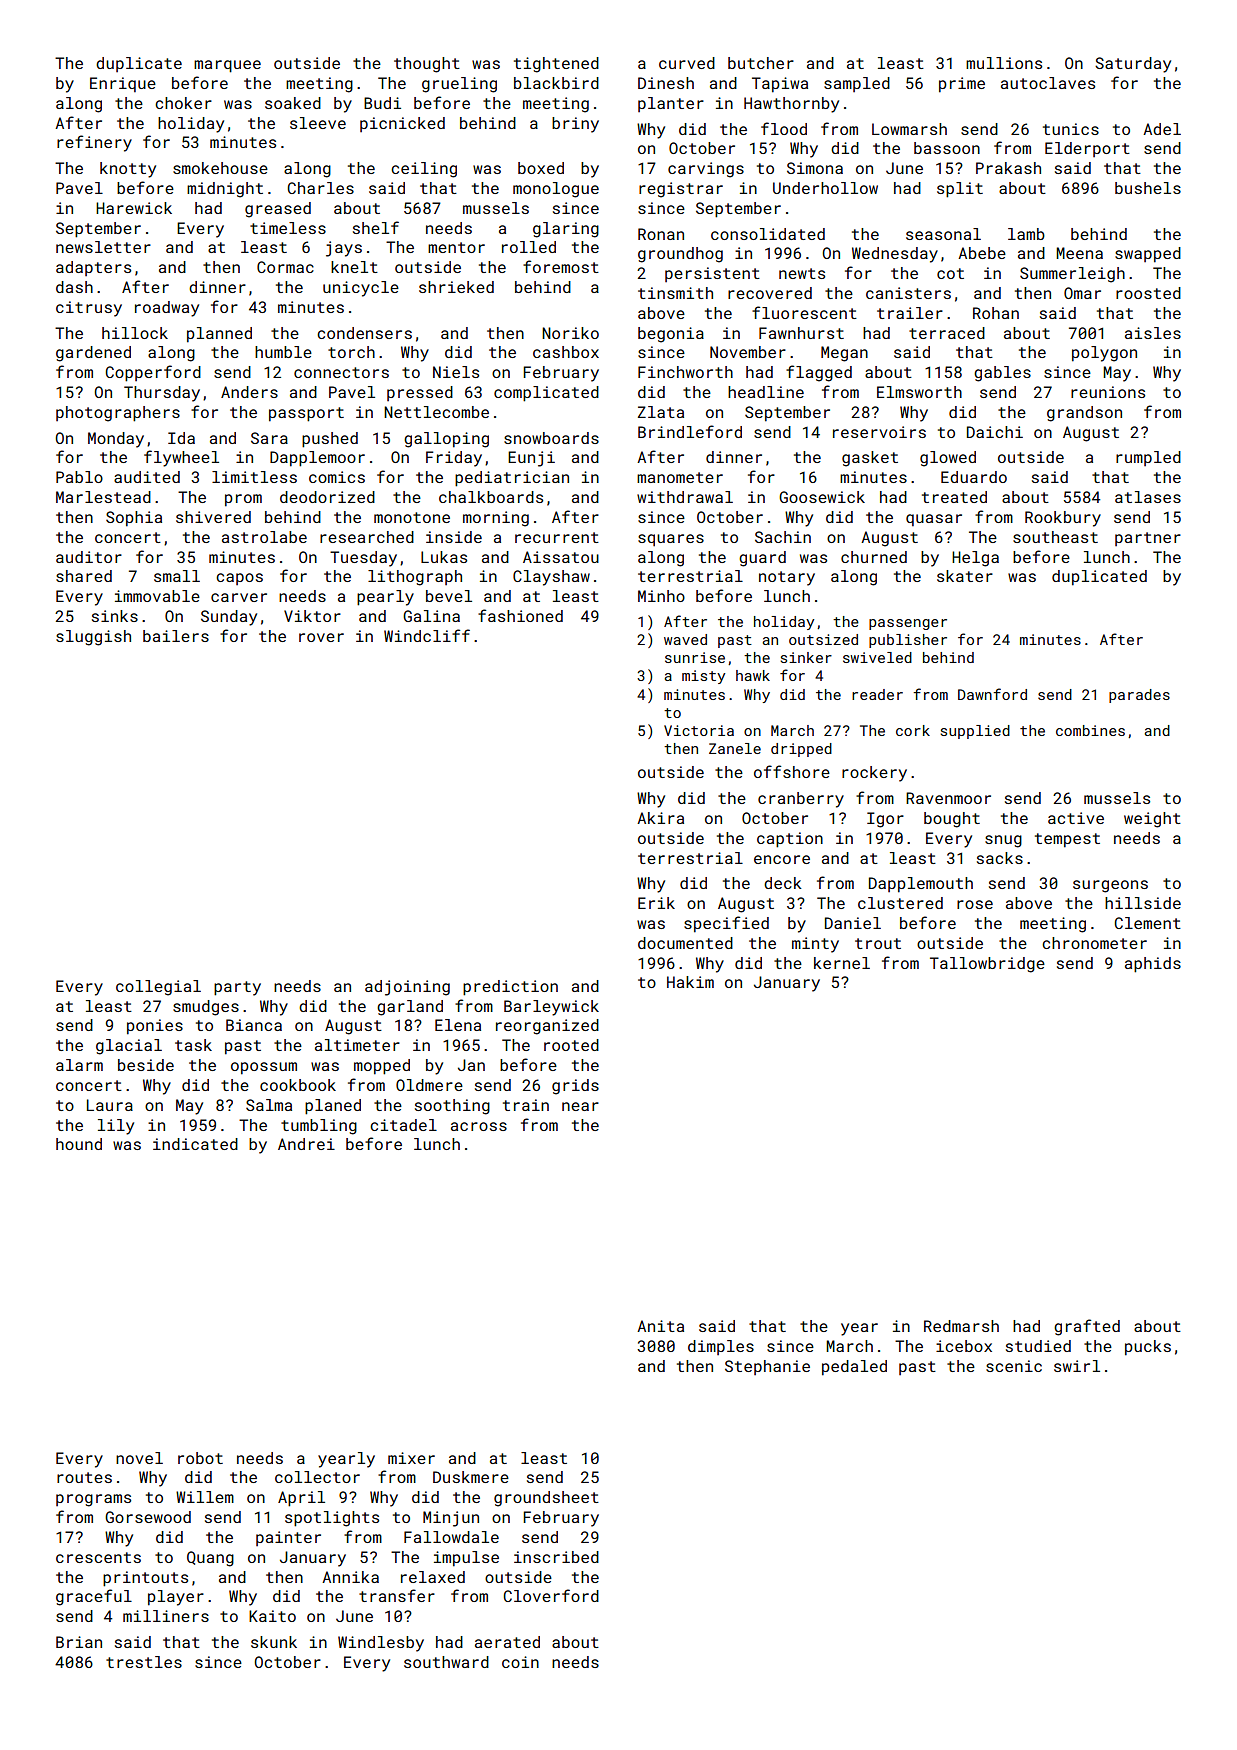  Describe the element at coordinates (1094, 943) in the image. I see `chronometer` at that location.
